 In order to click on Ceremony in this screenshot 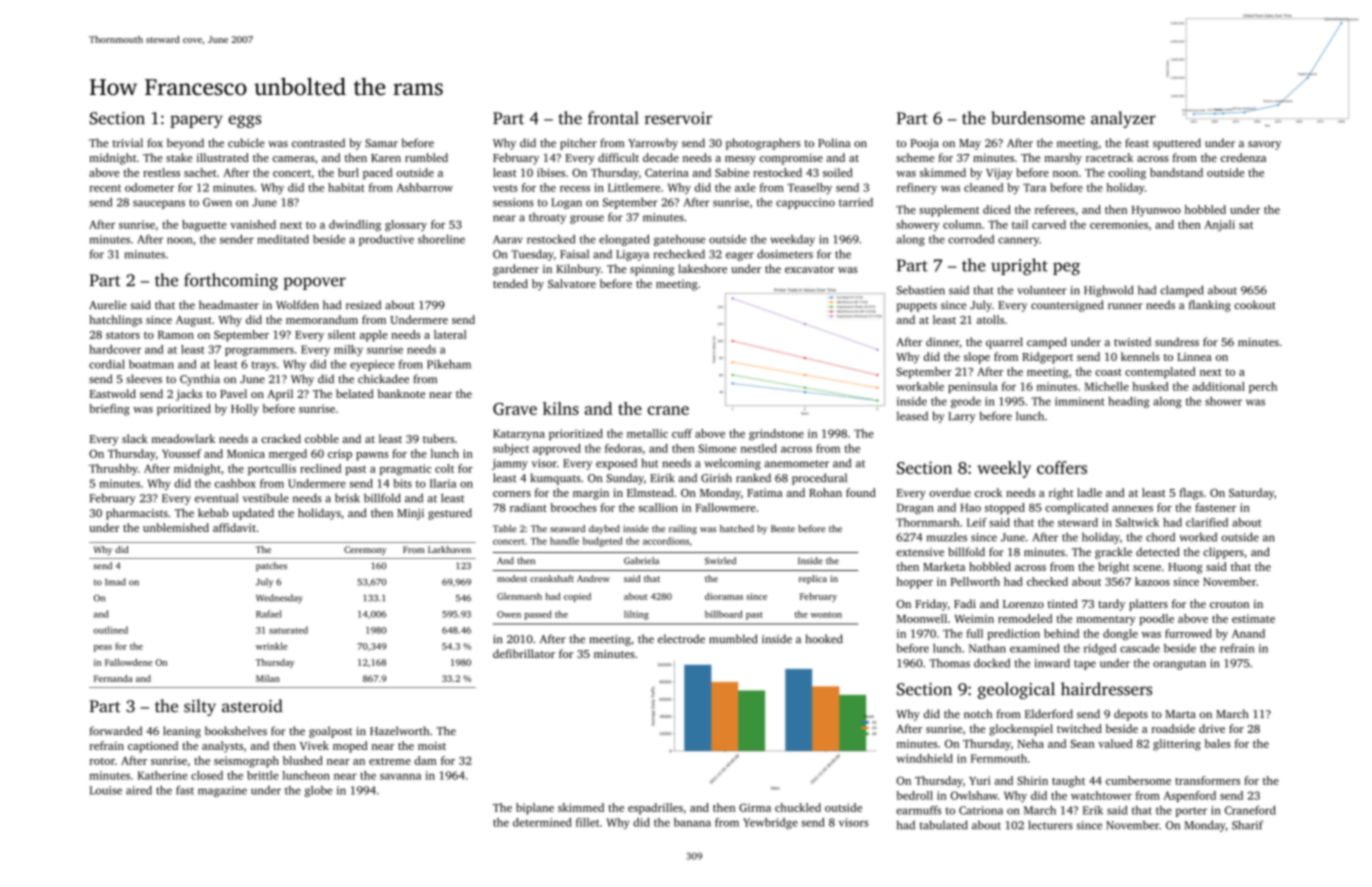, I will do `click(365, 550)`.
